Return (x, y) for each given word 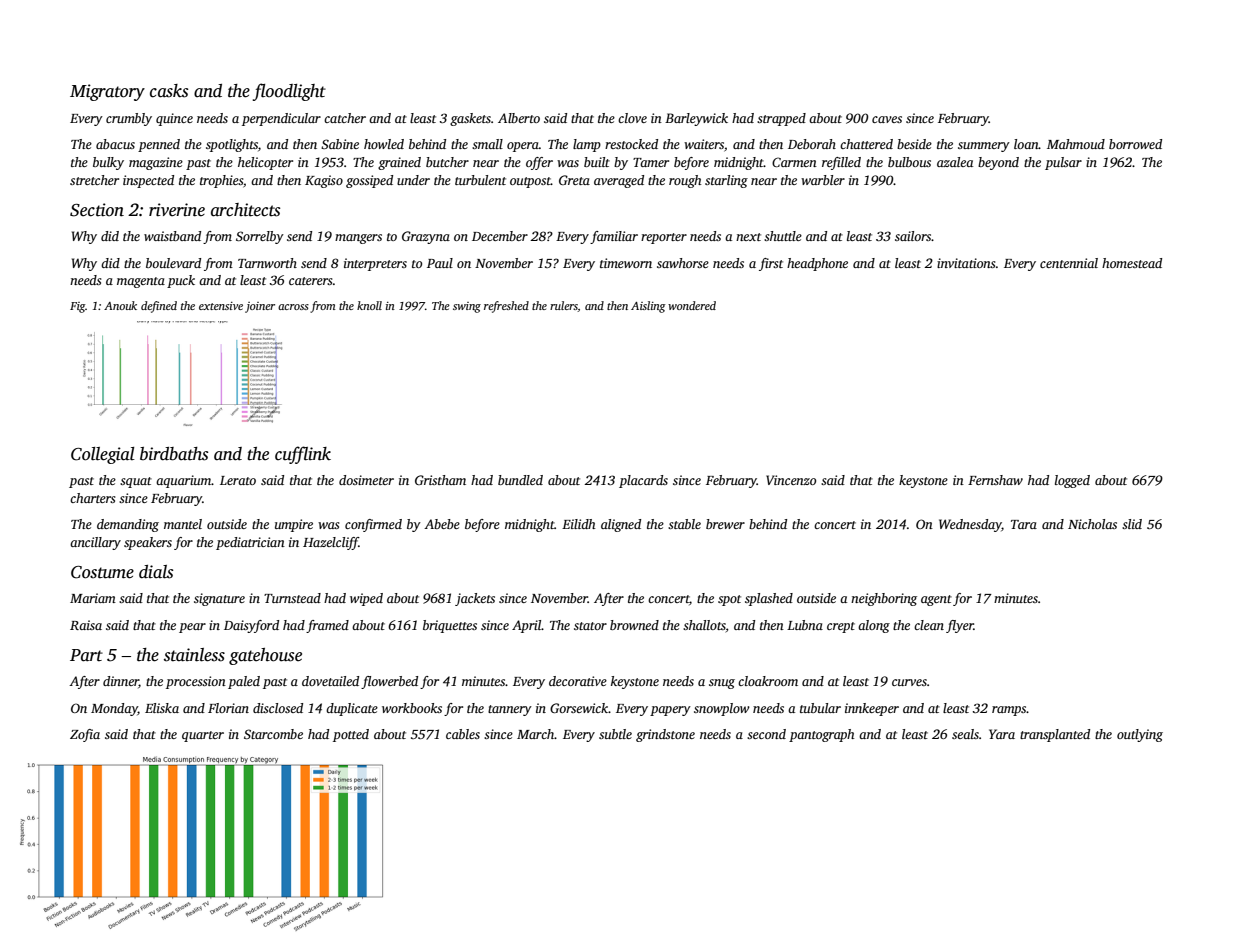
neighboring (884, 599)
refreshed (506, 307)
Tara (1024, 524)
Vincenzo (791, 480)
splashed (769, 599)
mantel (183, 524)
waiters (704, 144)
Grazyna (426, 237)
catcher (345, 118)
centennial (1069, 263)
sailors (913, 236)
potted (351, 735)
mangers (358, 239)
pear (192, 628)
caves (887, 119)
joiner (260, 307)
